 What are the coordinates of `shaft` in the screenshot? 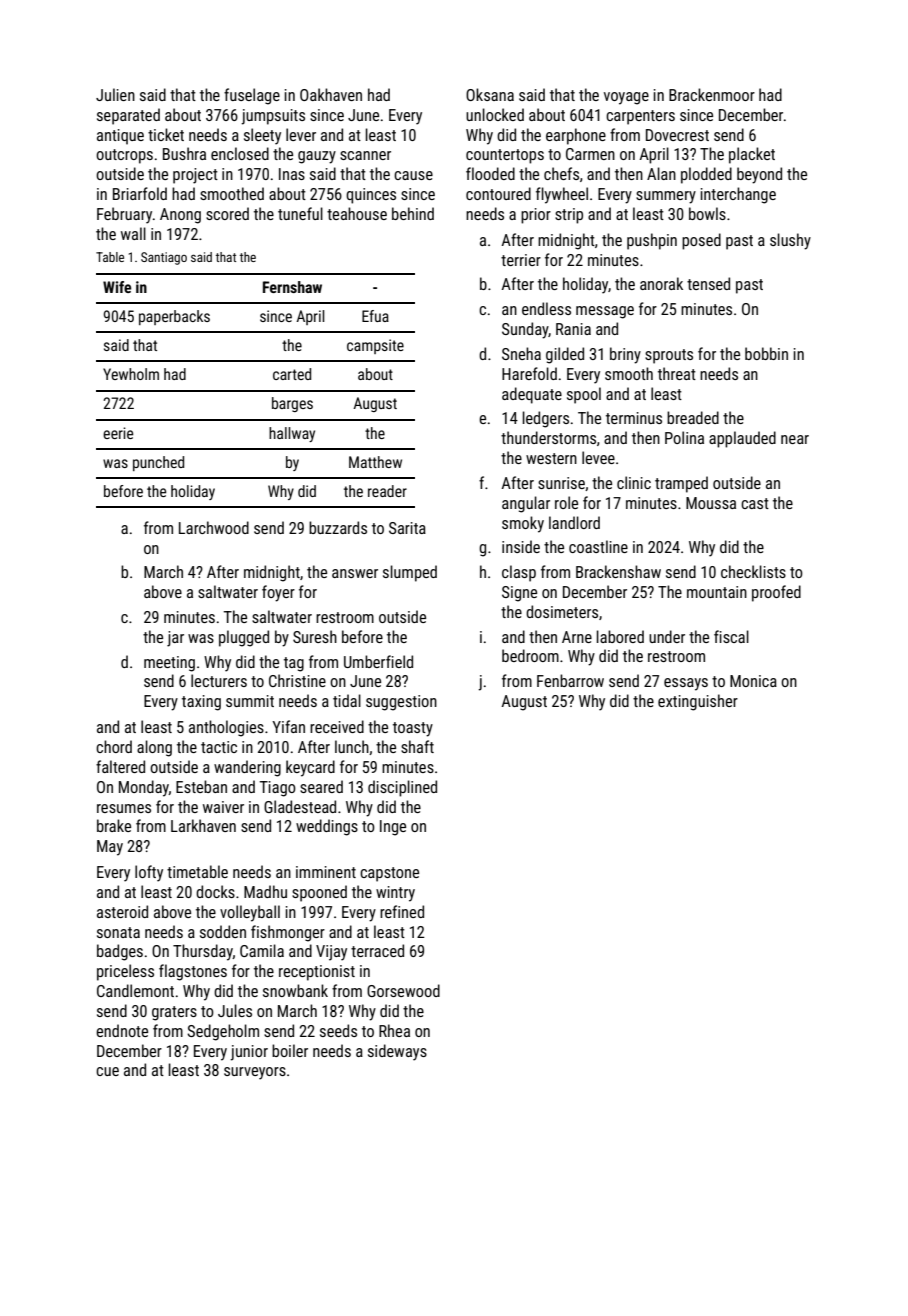 It's located at (417, 746).
